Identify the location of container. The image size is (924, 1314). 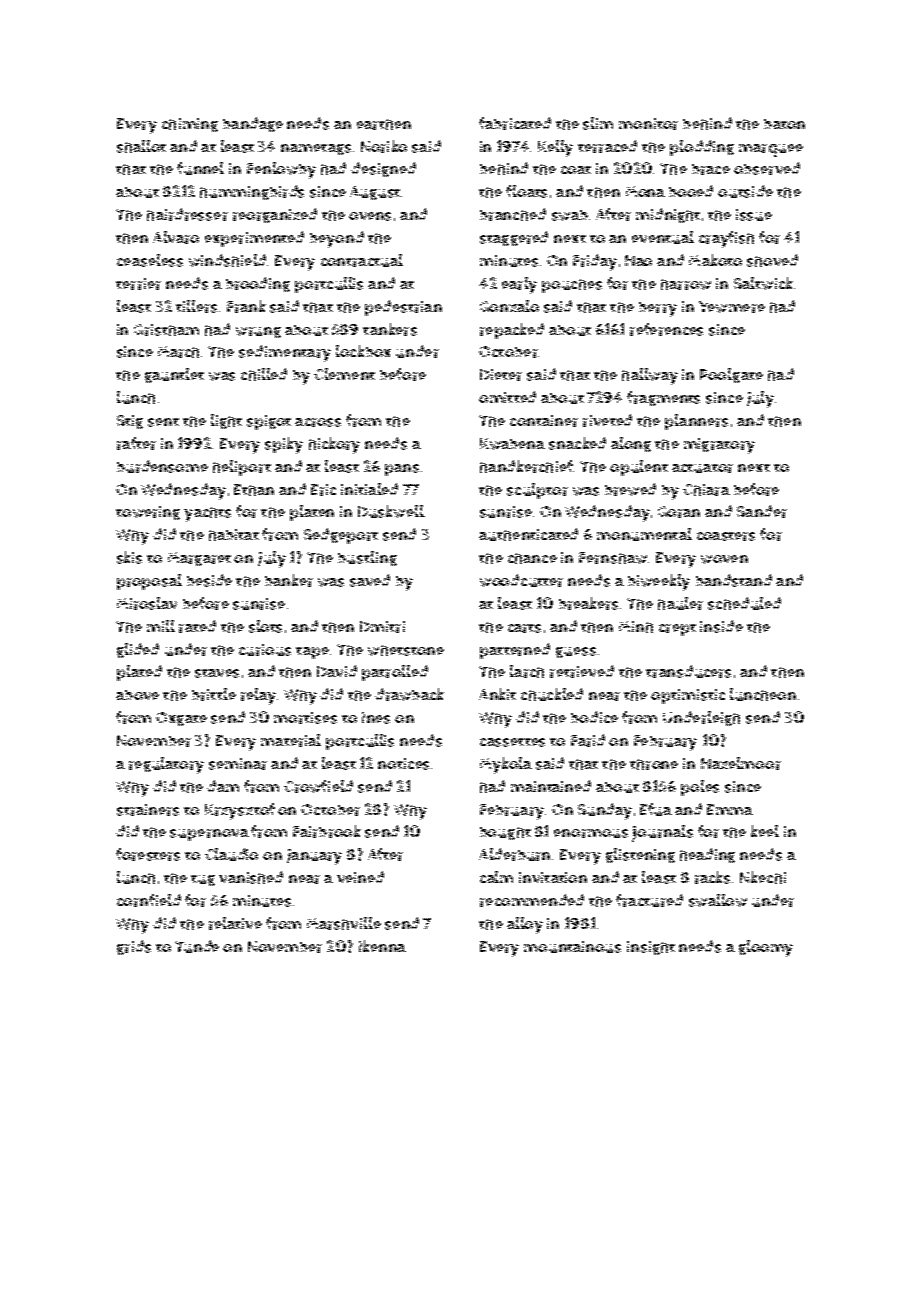
(544, 421).
